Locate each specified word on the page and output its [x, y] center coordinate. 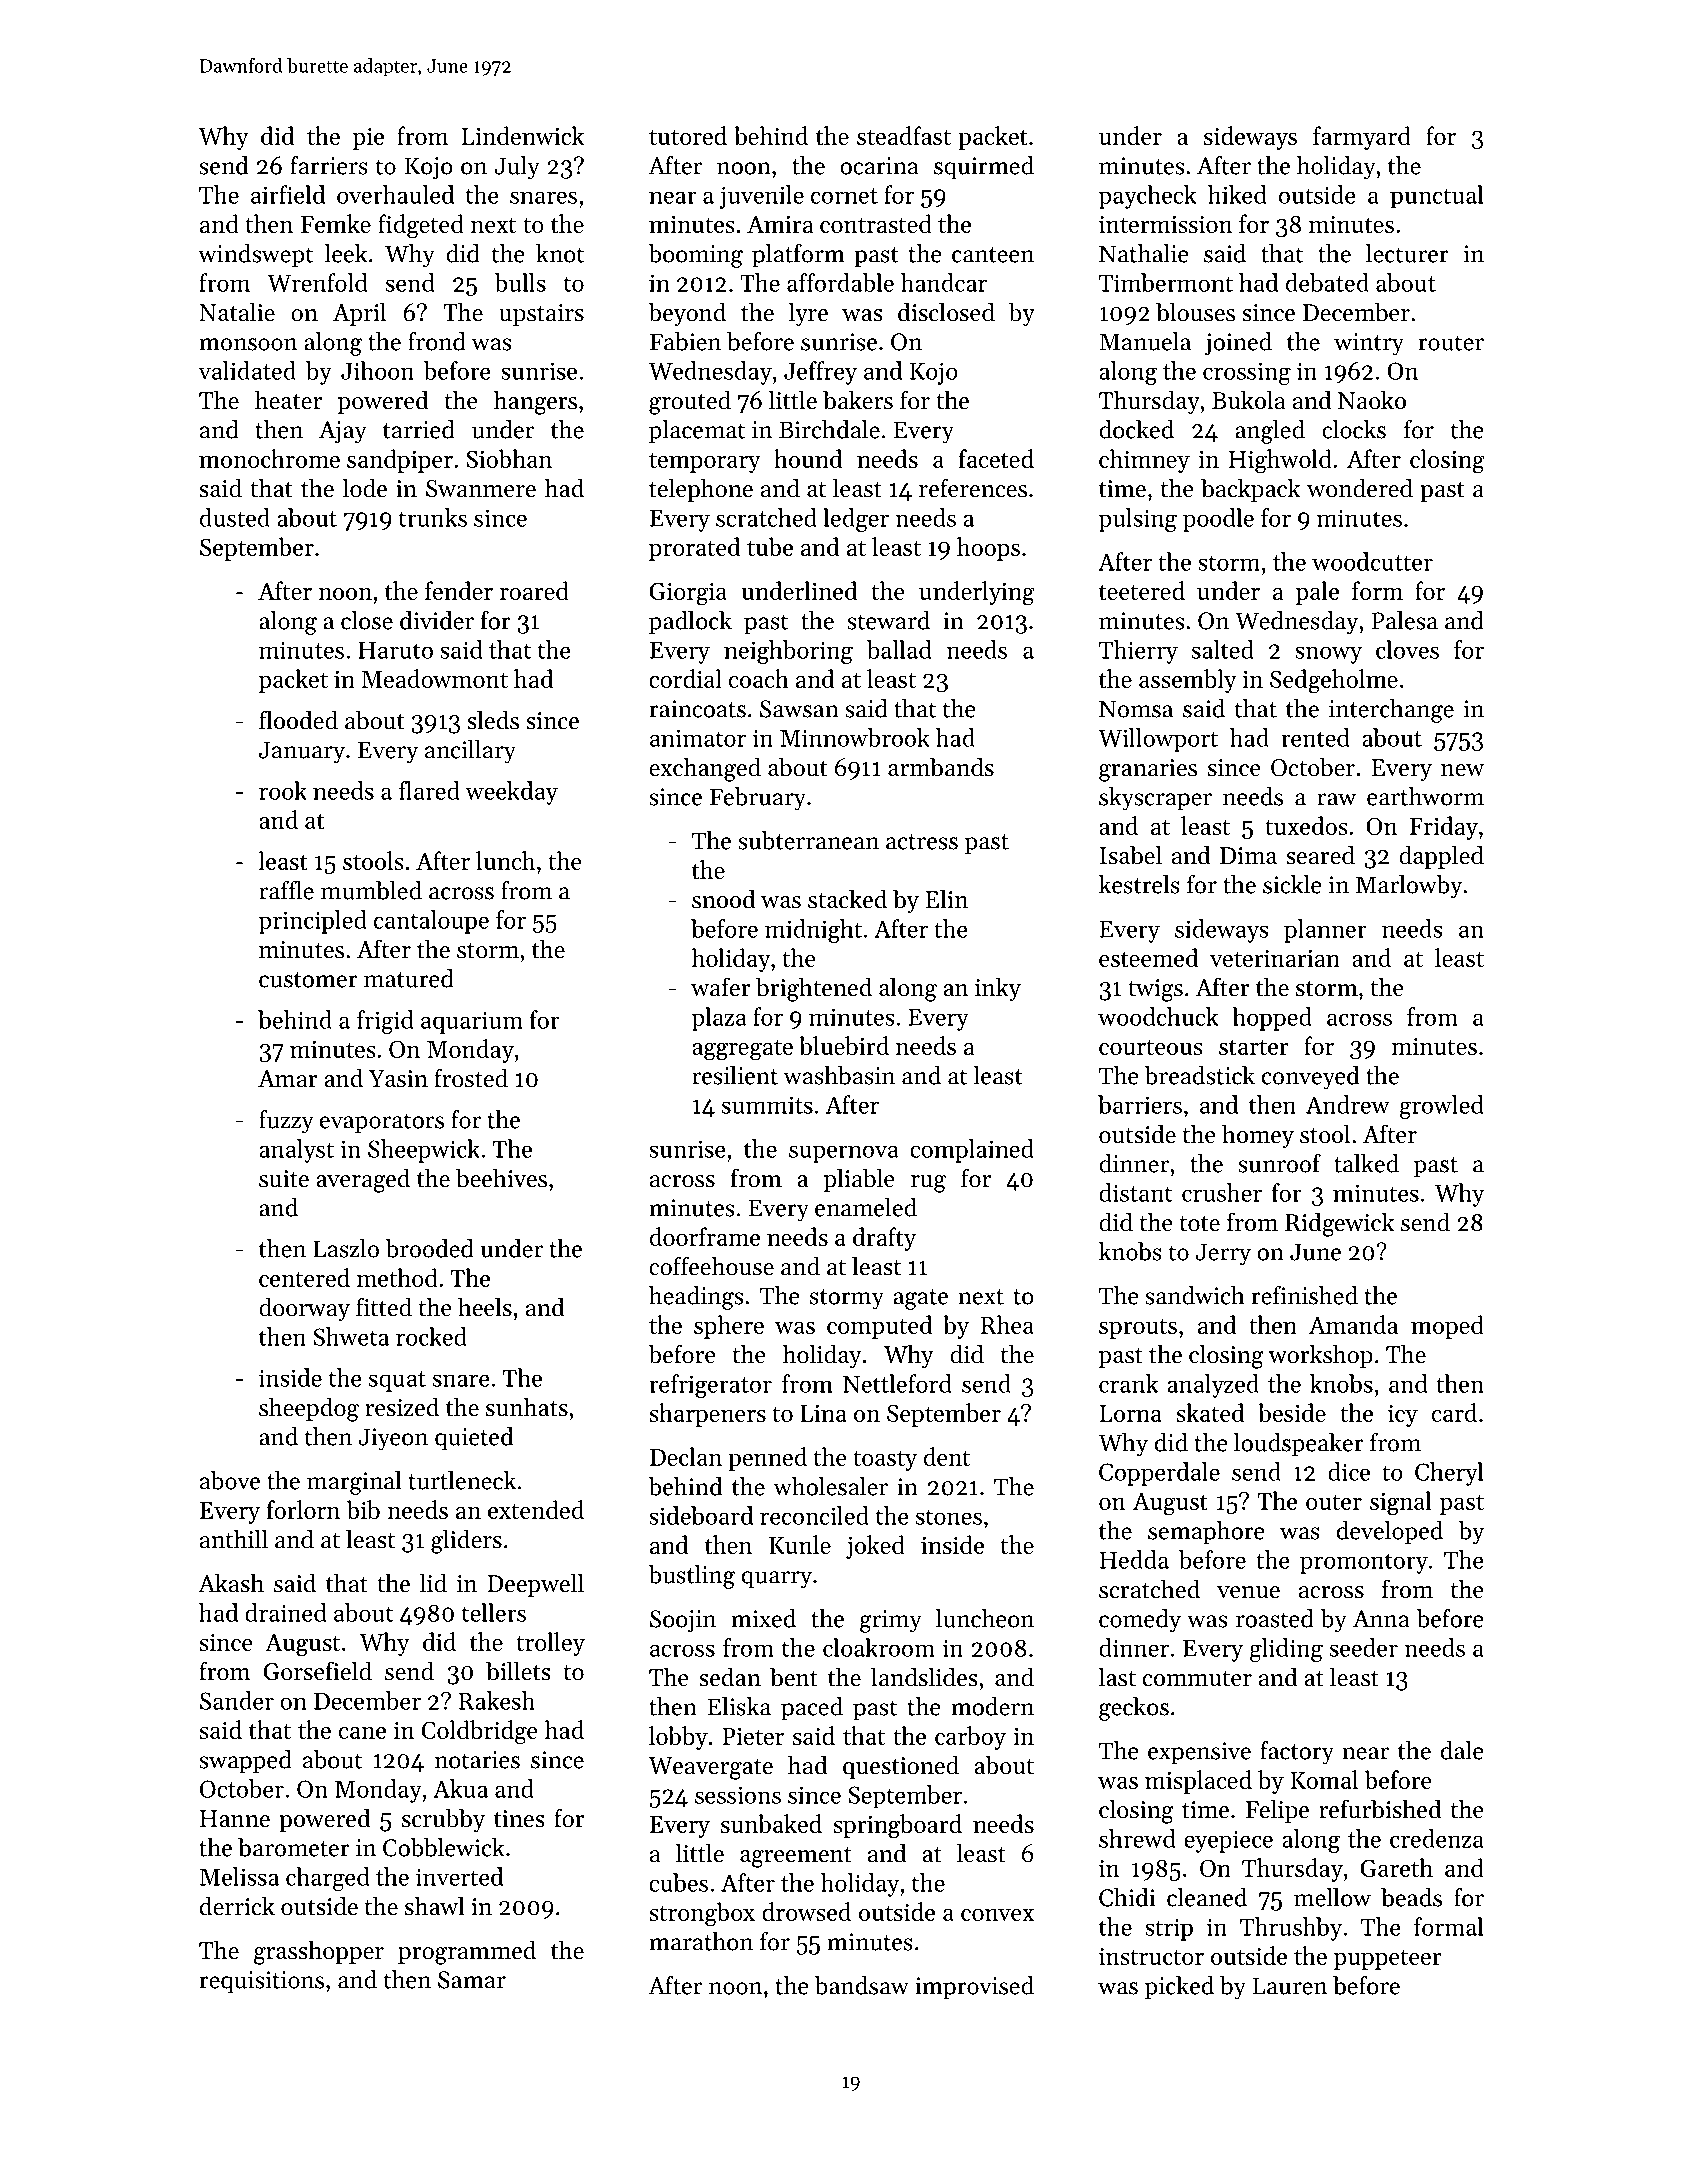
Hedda [1134, 1559]
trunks [432, 517]
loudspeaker [1299, 1445]
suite [284, 1179]
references [973, 488]
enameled [866, 1207]
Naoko [1372, 400]
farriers [329, 165]
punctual [1436, 196]
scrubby [443, 1820]
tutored [688, 135]
